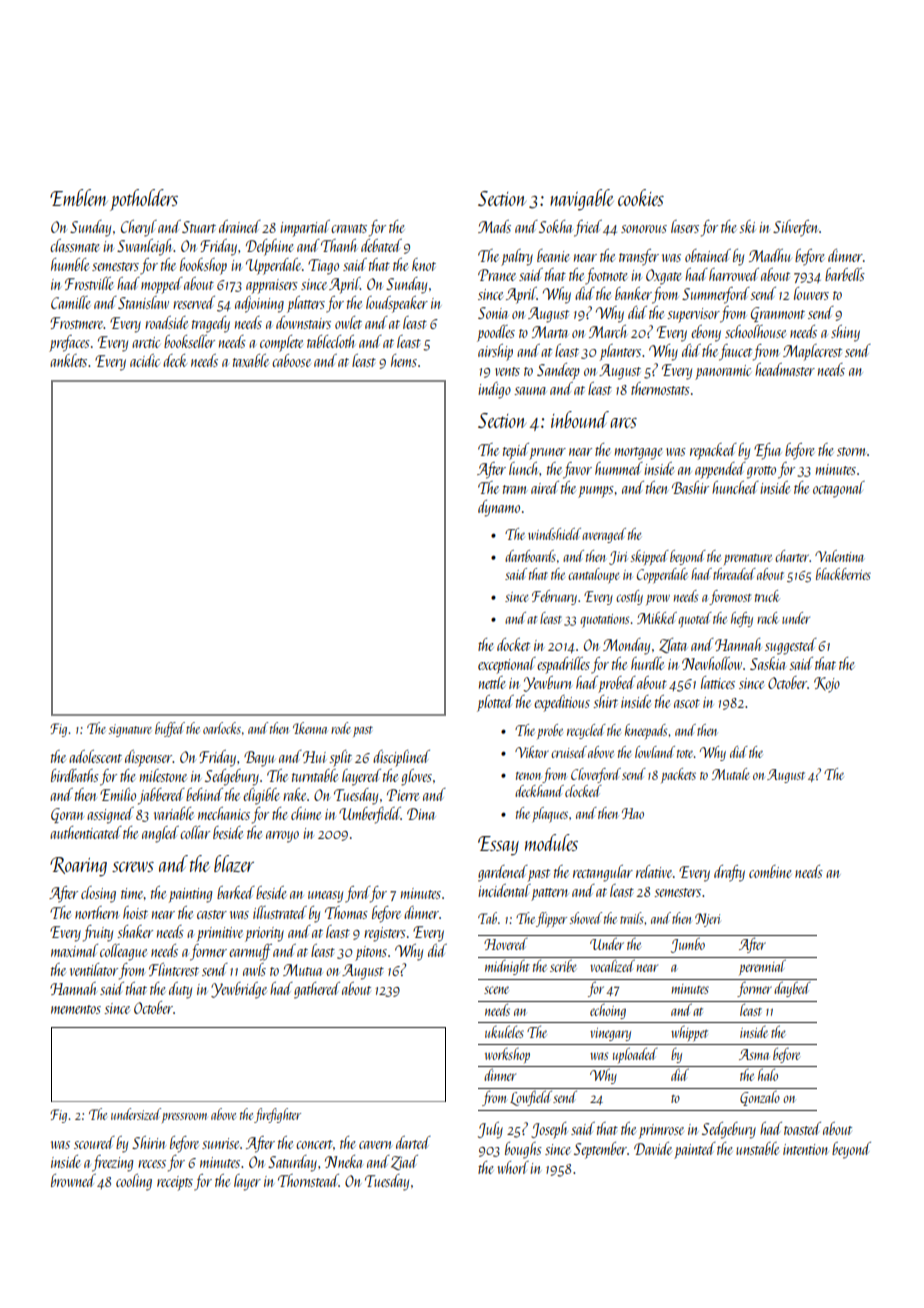 This screenshot has height=1308, width=924. Describe the element at coordinates (785, 369) in the screenshot. I see `headmaster` at that location.
